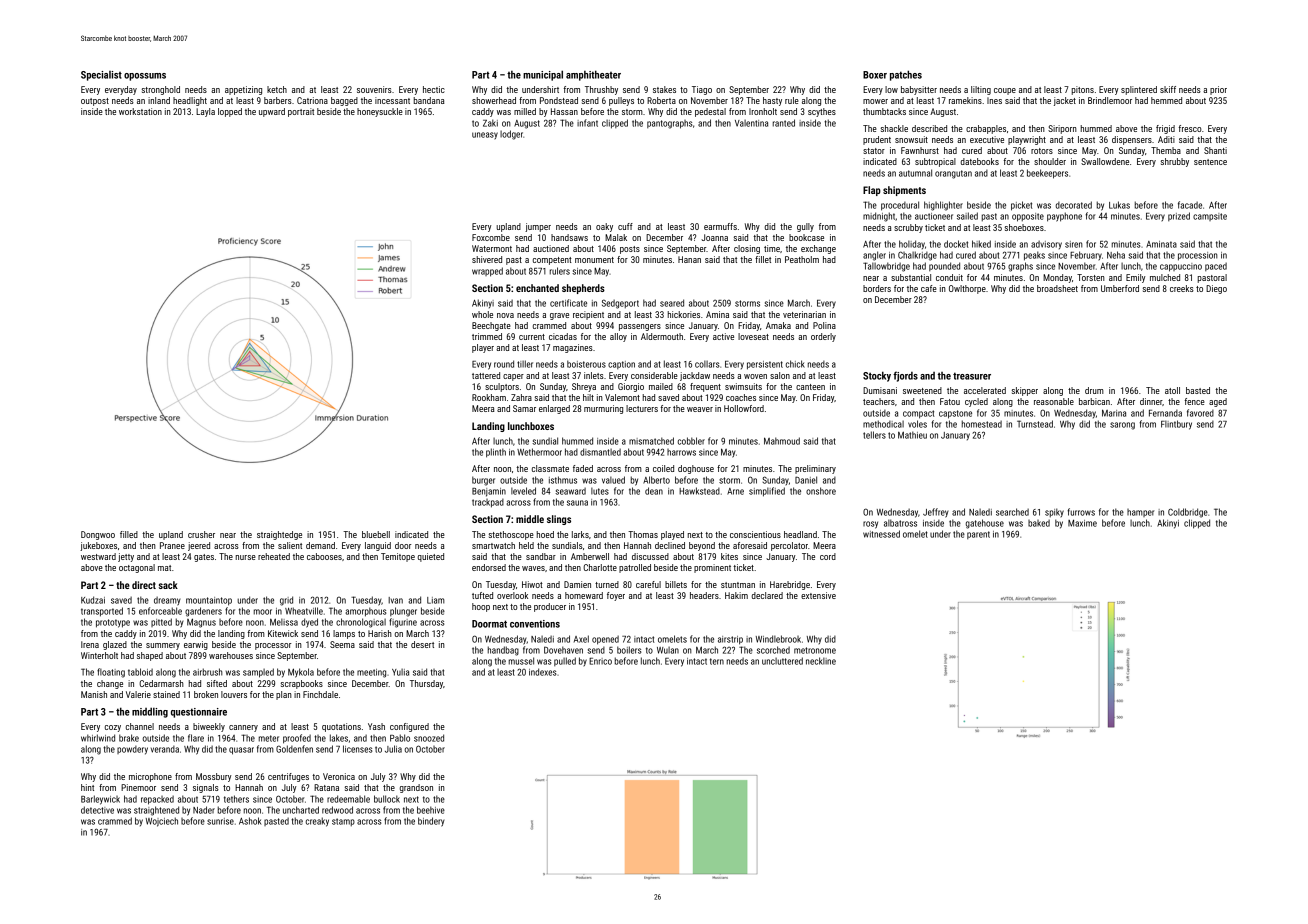 This document has width=1308, height=924. I want to click on Siriporn, so click(1062, 129).
